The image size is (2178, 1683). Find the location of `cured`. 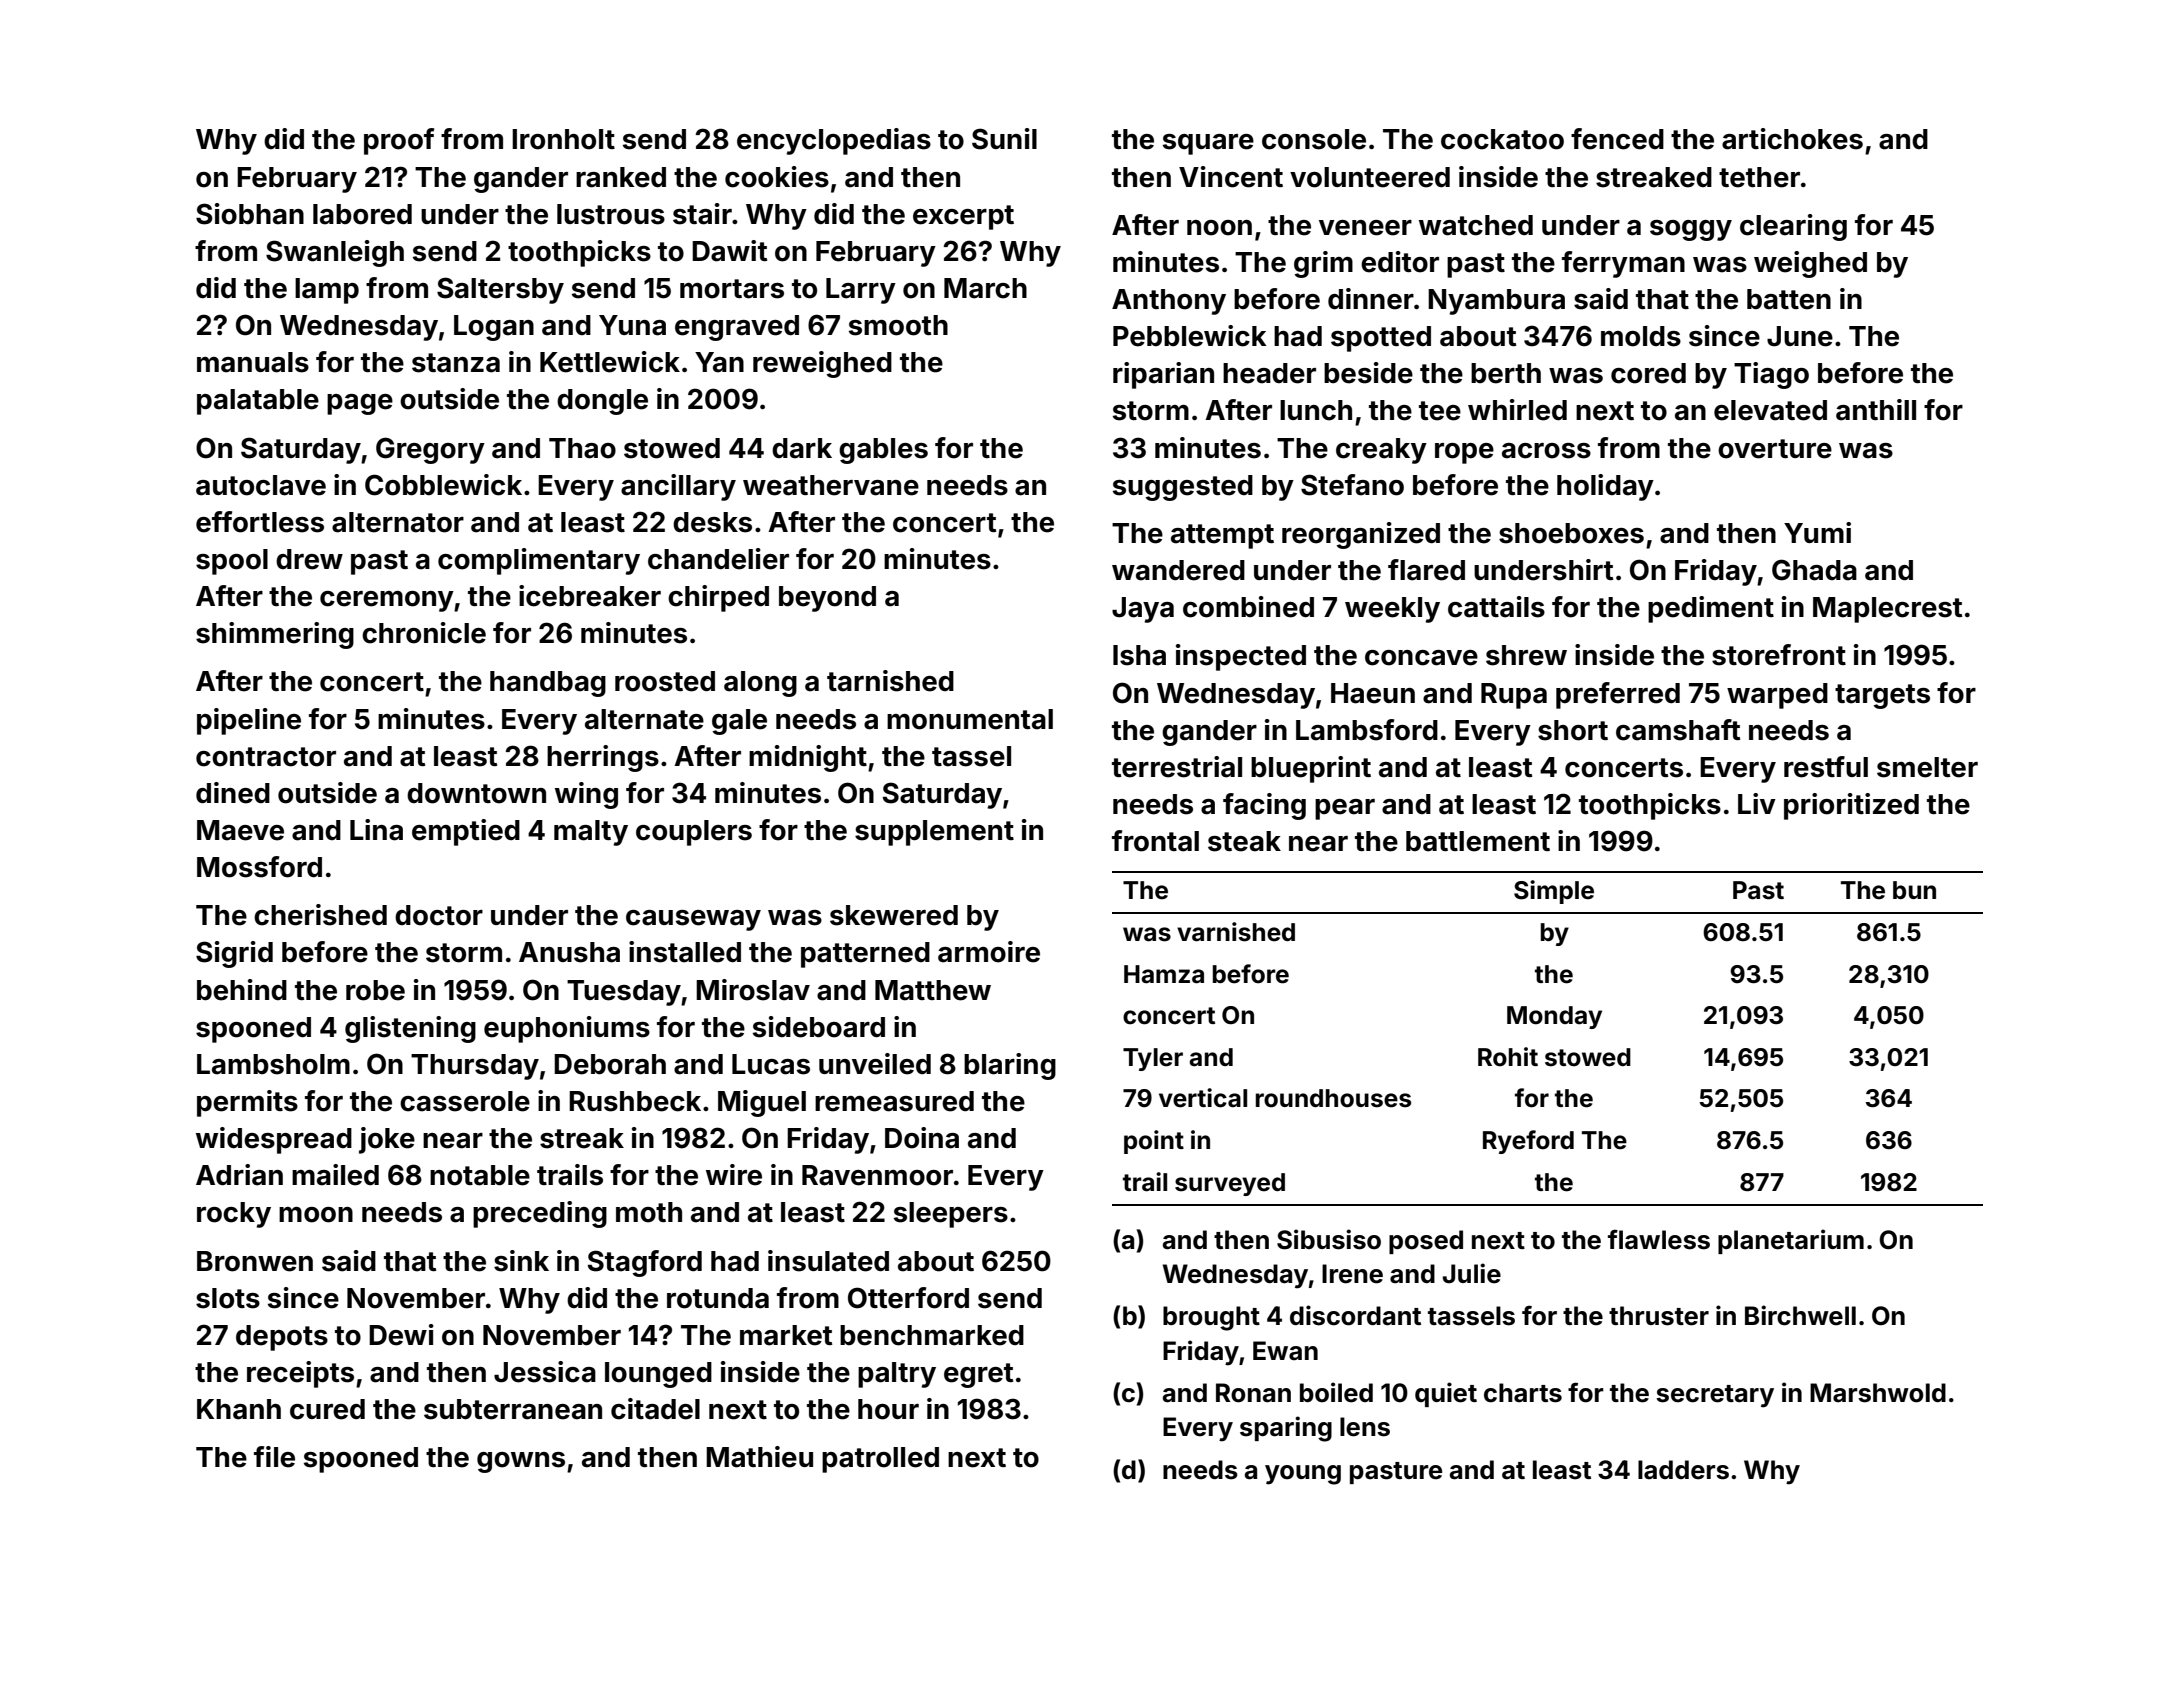

cured is located at coordinates (327, 1409).
